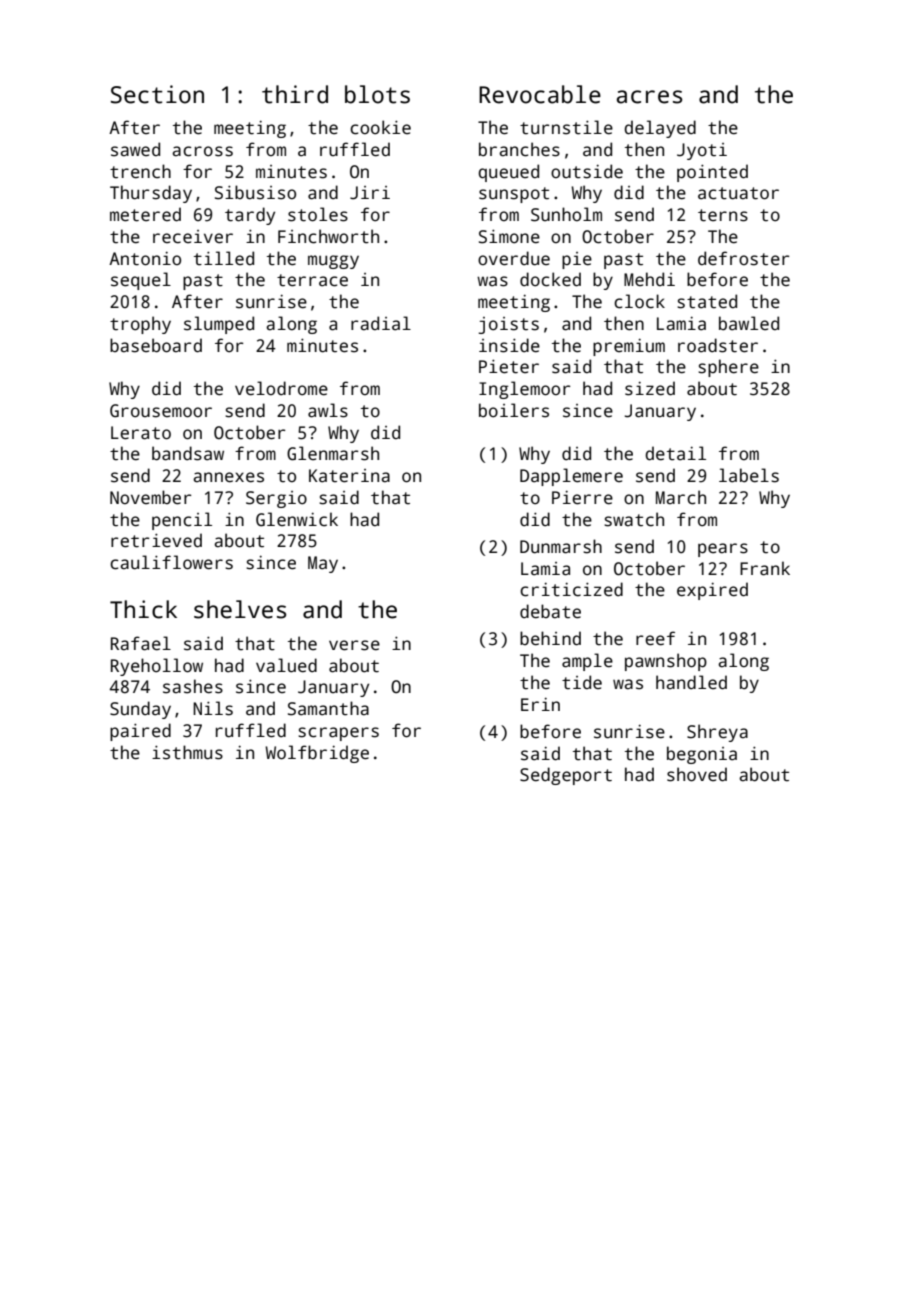 The image size is (908, 1316). Describe the element at coordinates (508, 173) in the document. I see `queued` at that location.
